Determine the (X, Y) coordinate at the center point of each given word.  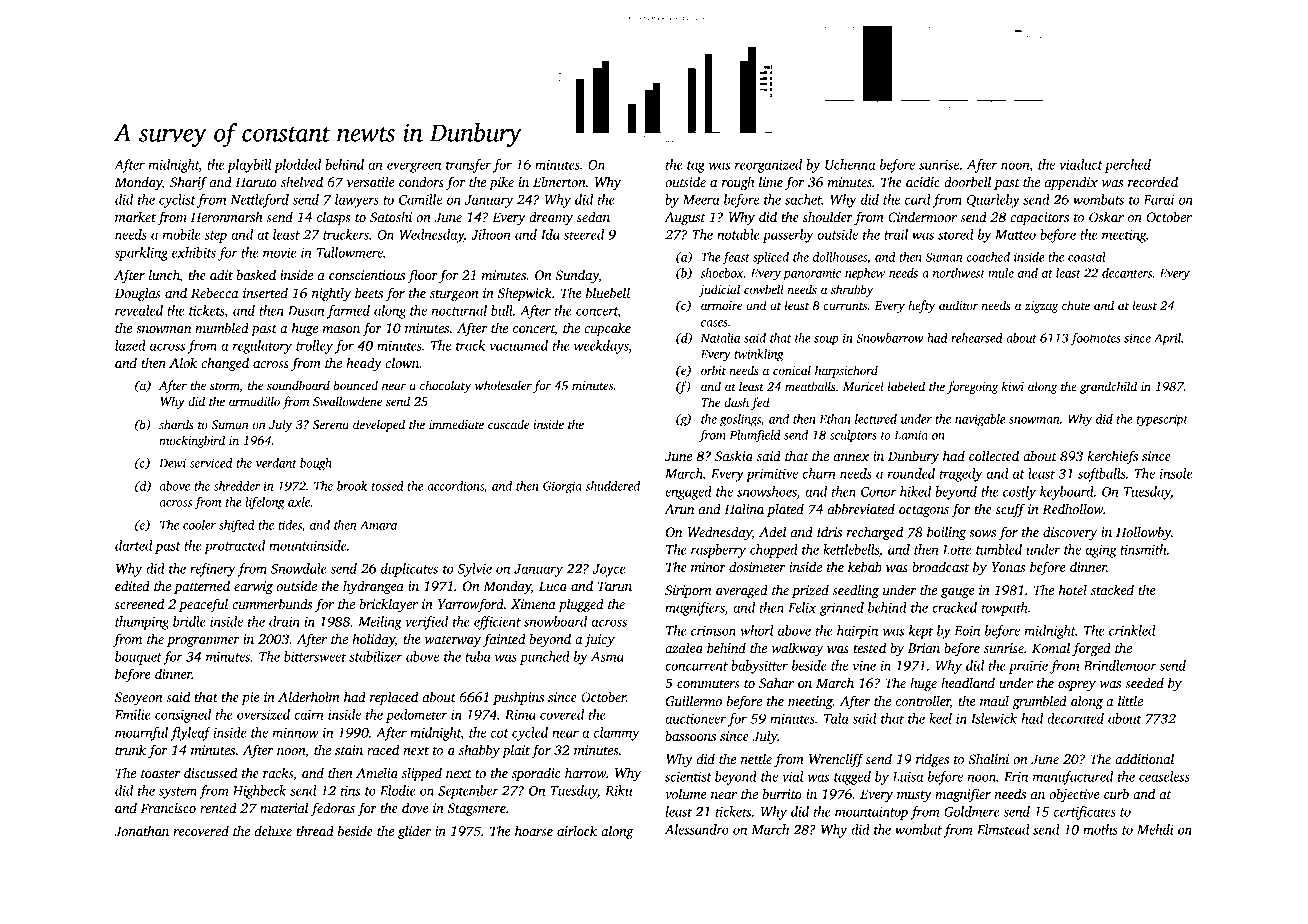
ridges (932, 760)
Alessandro (696, 829)
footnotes (1096, 339)
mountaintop (871, 813)
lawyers (357, 201)
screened (139, 603)
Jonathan (141, 830)
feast (736, 258)
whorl (756, 630)
